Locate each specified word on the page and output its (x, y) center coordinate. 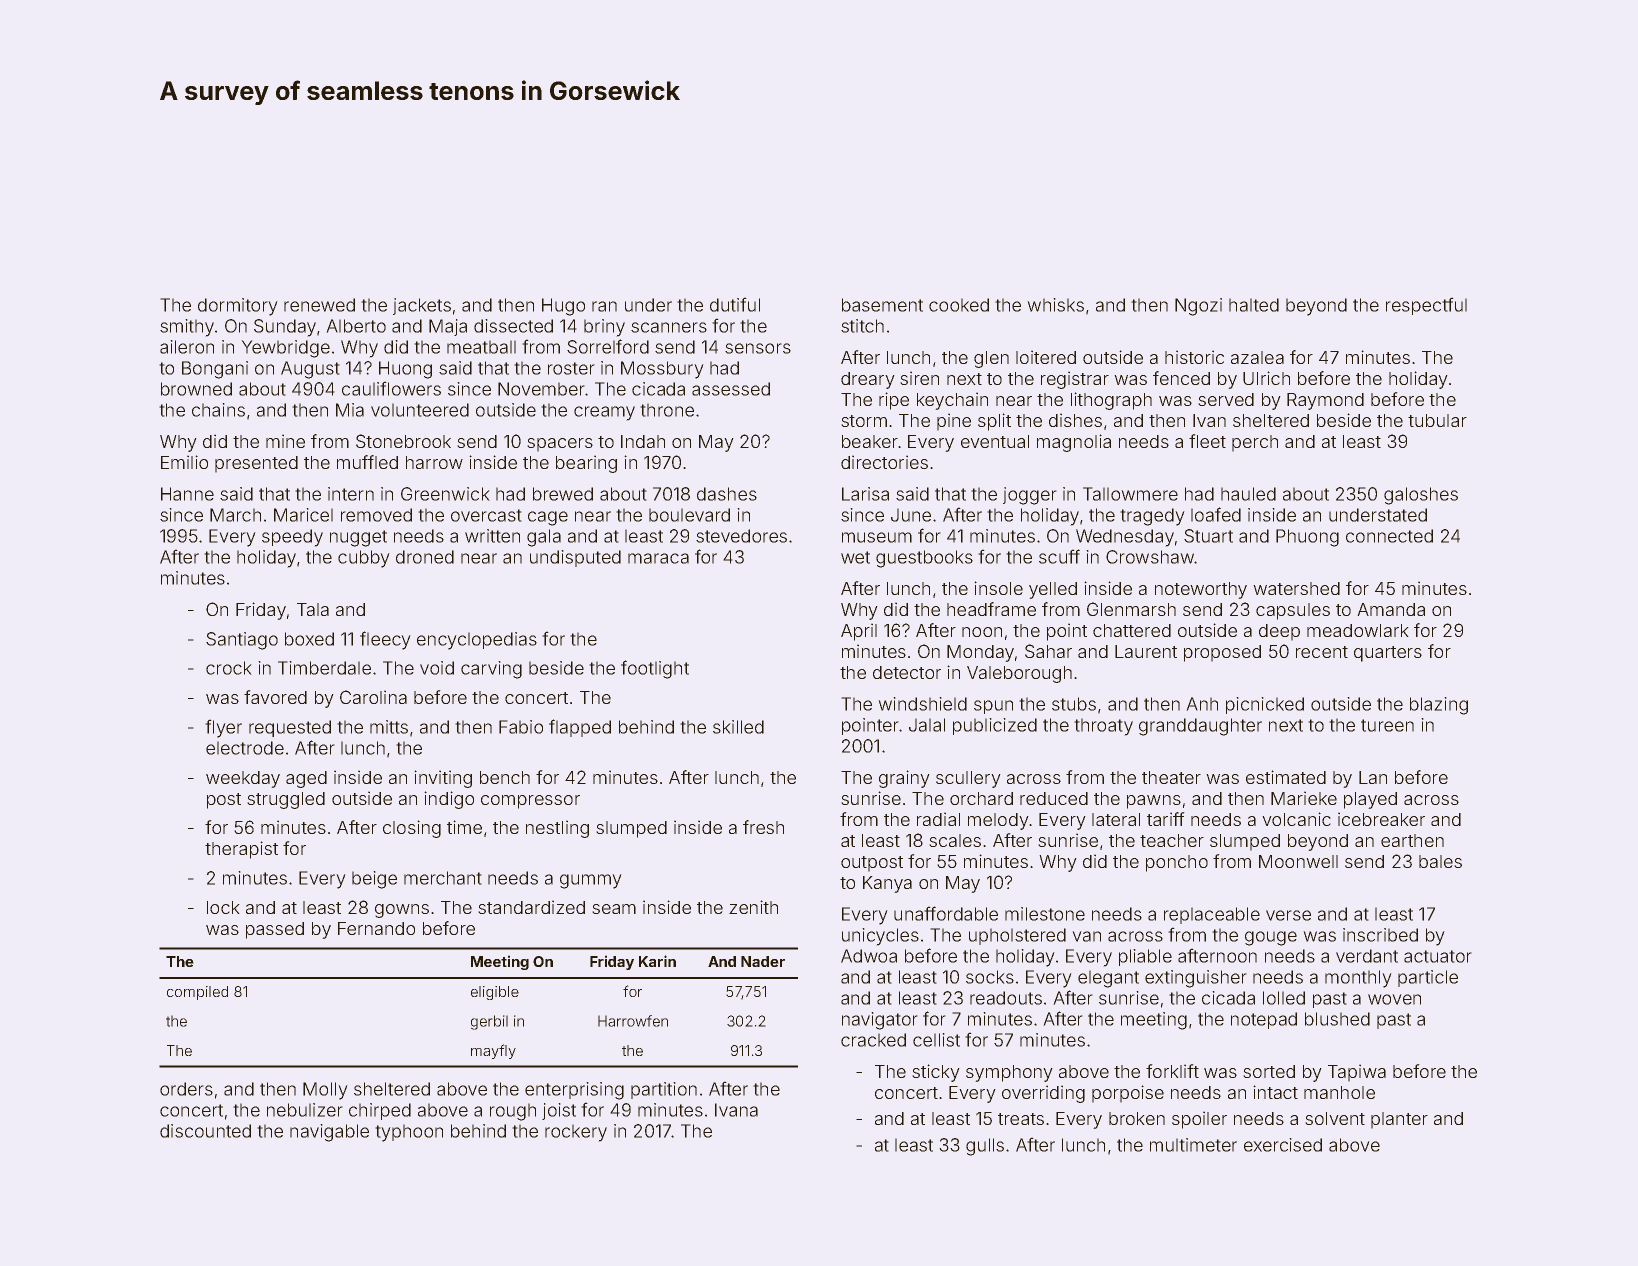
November (541, 389)
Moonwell (1298, 861)
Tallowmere (1130, 494)
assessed (731, 389)
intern (351, 494)
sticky (936, 1073)
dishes (1075, 420)
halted (1254, 305)
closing (412, 829)
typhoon (409, 1133)
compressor (530, 802)
